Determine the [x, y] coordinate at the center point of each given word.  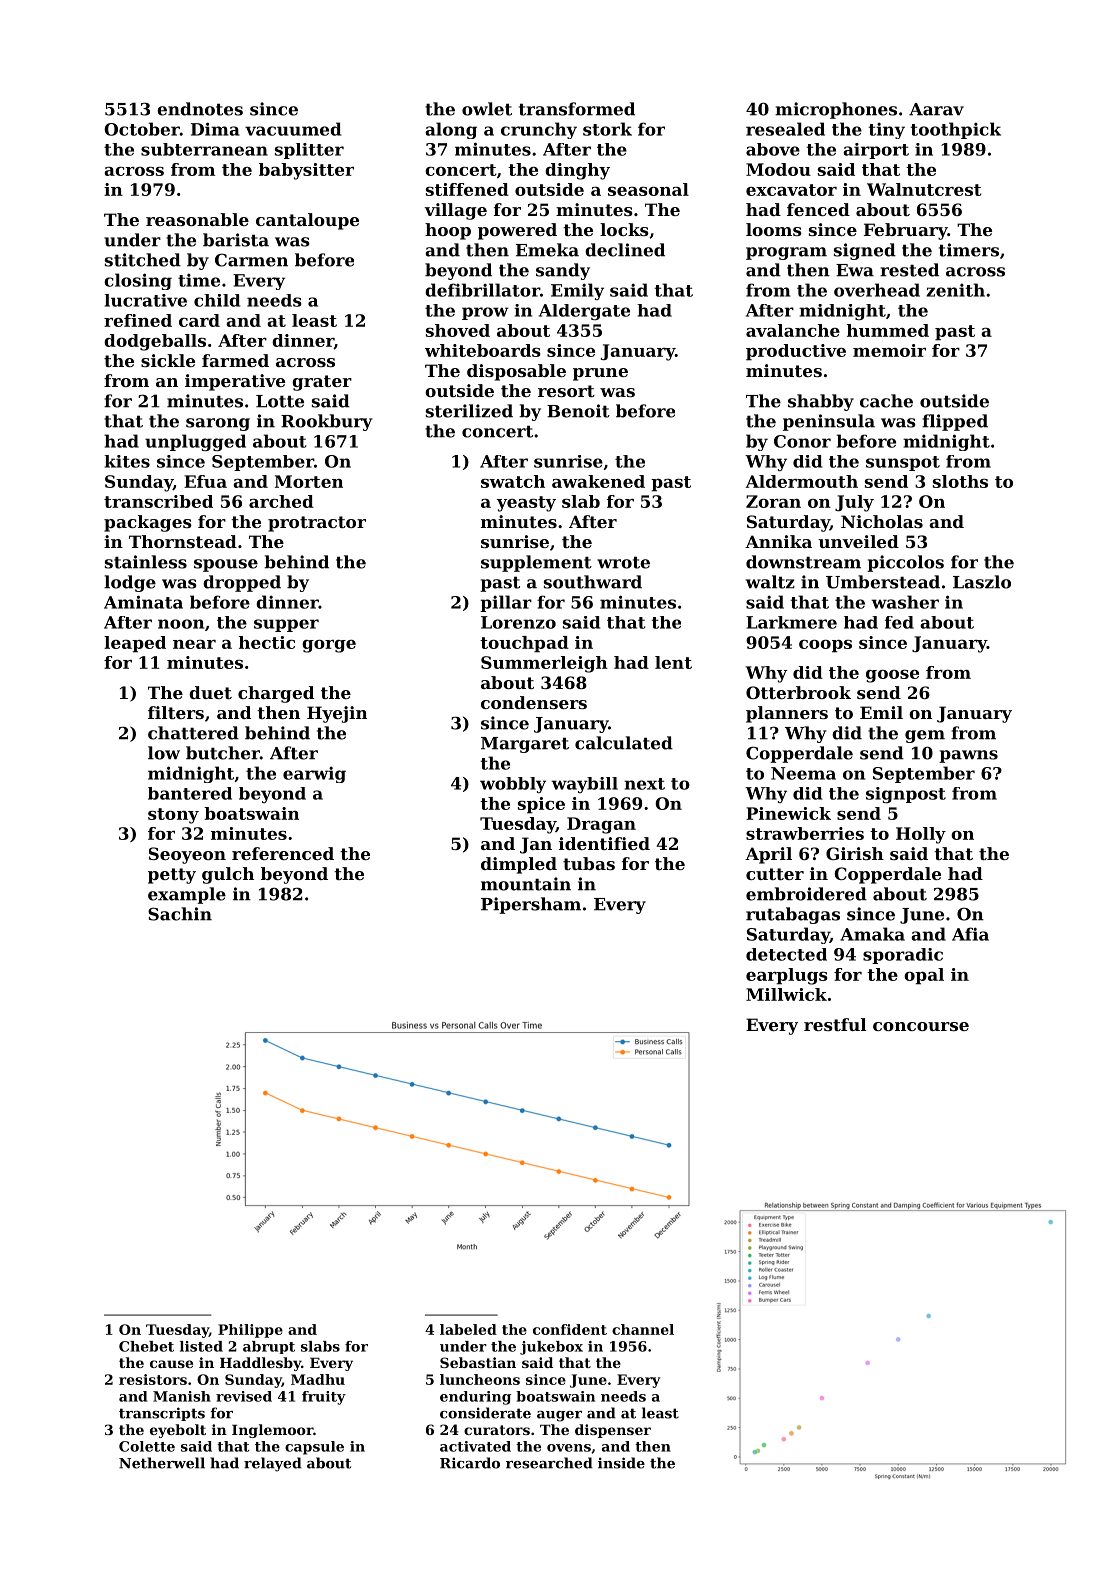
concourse [921, 1026]
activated [475, 1446]
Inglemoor [272, 1431]
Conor [802, 441]
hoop [448, 231]
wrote [623, 562]
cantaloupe [307, 221]
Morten [309, 481]
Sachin [180, 914]
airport [876, 151]
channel [643, 1329]
